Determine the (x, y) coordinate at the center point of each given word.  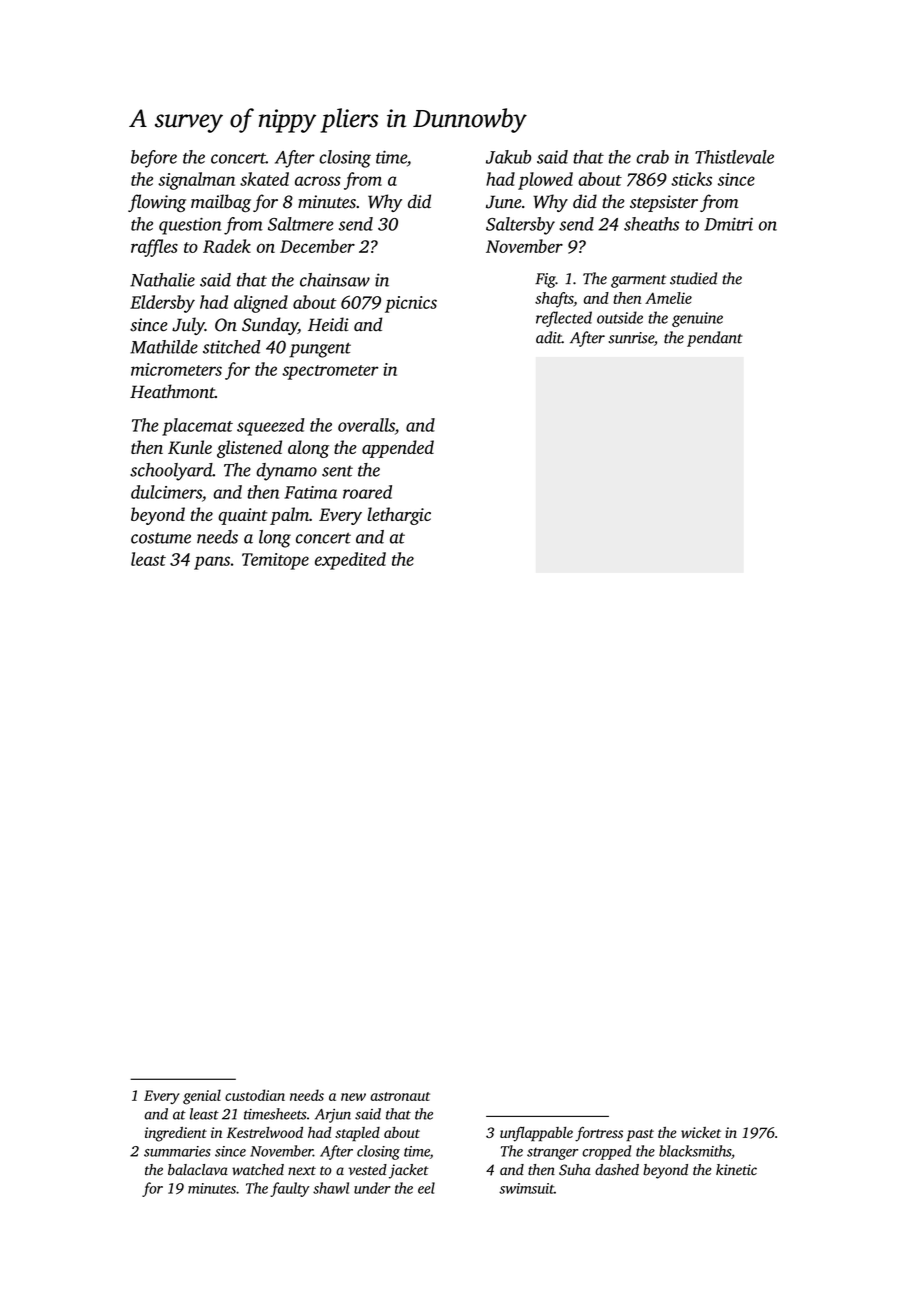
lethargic (399, 516)
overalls (366, 425)
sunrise (631, 338)
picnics (411, 304)
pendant (715, 339)
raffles (154, 248)
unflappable (536, 1134)
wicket (701, 1132)
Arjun (333, 1116)
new (353, 1097)
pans (212, 563)
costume (161, 538)
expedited (350, 561)
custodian (255, 1095)
